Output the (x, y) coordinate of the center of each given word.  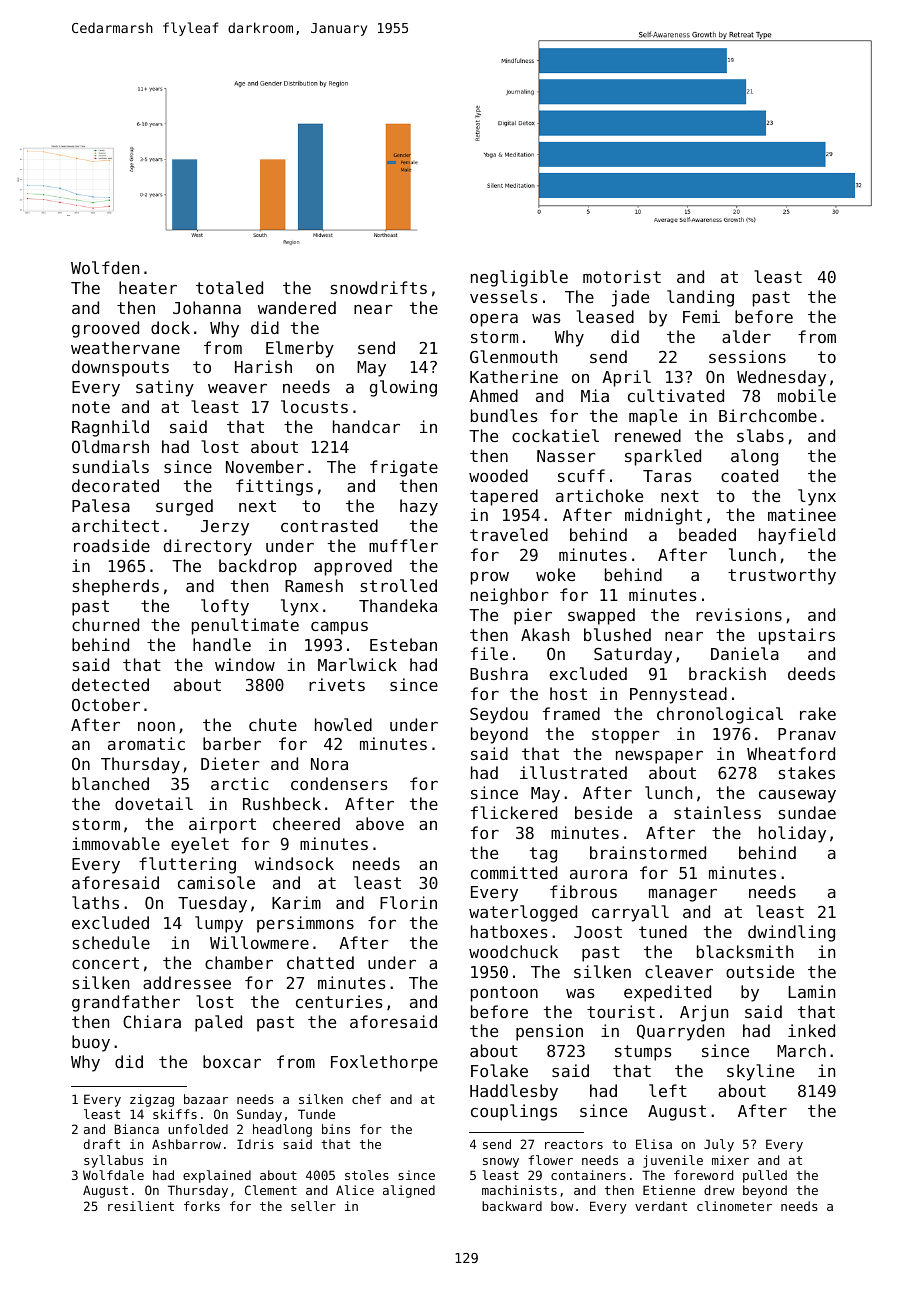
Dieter (230, 763)
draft (102, 1144)
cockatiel (555, 435)
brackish (727, 673)
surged (184, 507)
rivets (337, 684)
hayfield (797, 536)
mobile (807, 395)
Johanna (207, 307)
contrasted (329, 525)
